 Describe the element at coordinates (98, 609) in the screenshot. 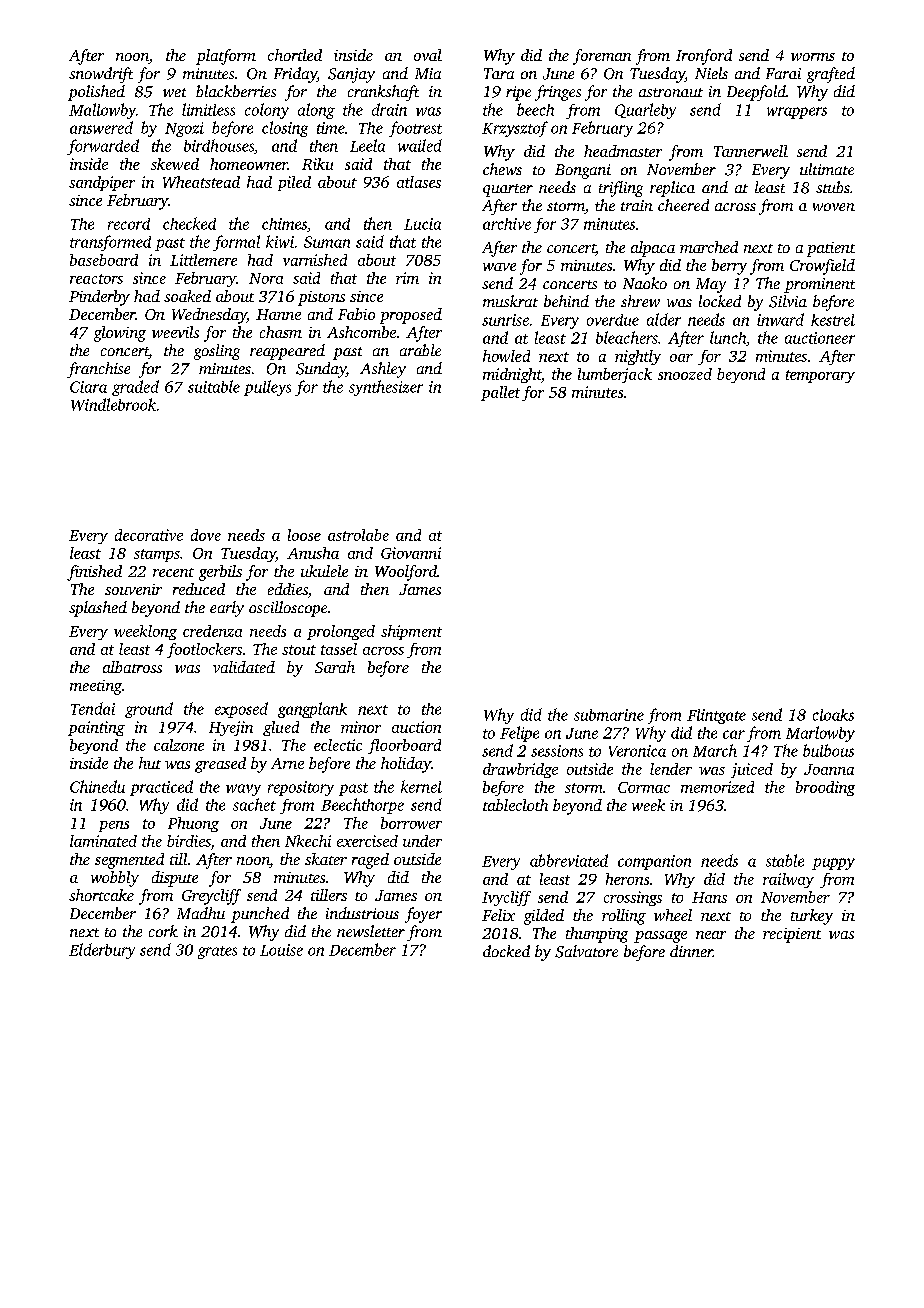

I see `splashed` at that location.
